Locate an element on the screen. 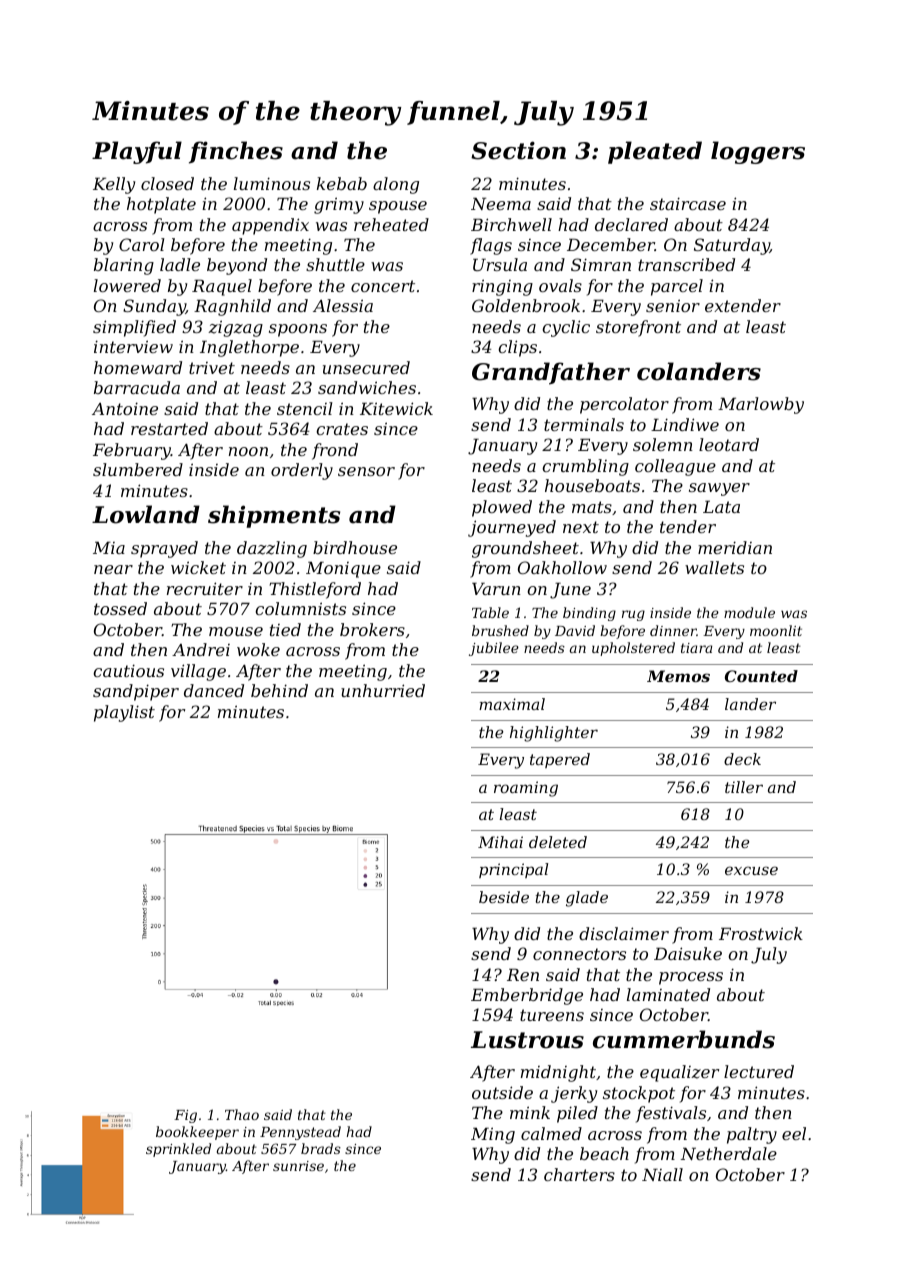  sprinkled is located at coordinates (178, 1150).
